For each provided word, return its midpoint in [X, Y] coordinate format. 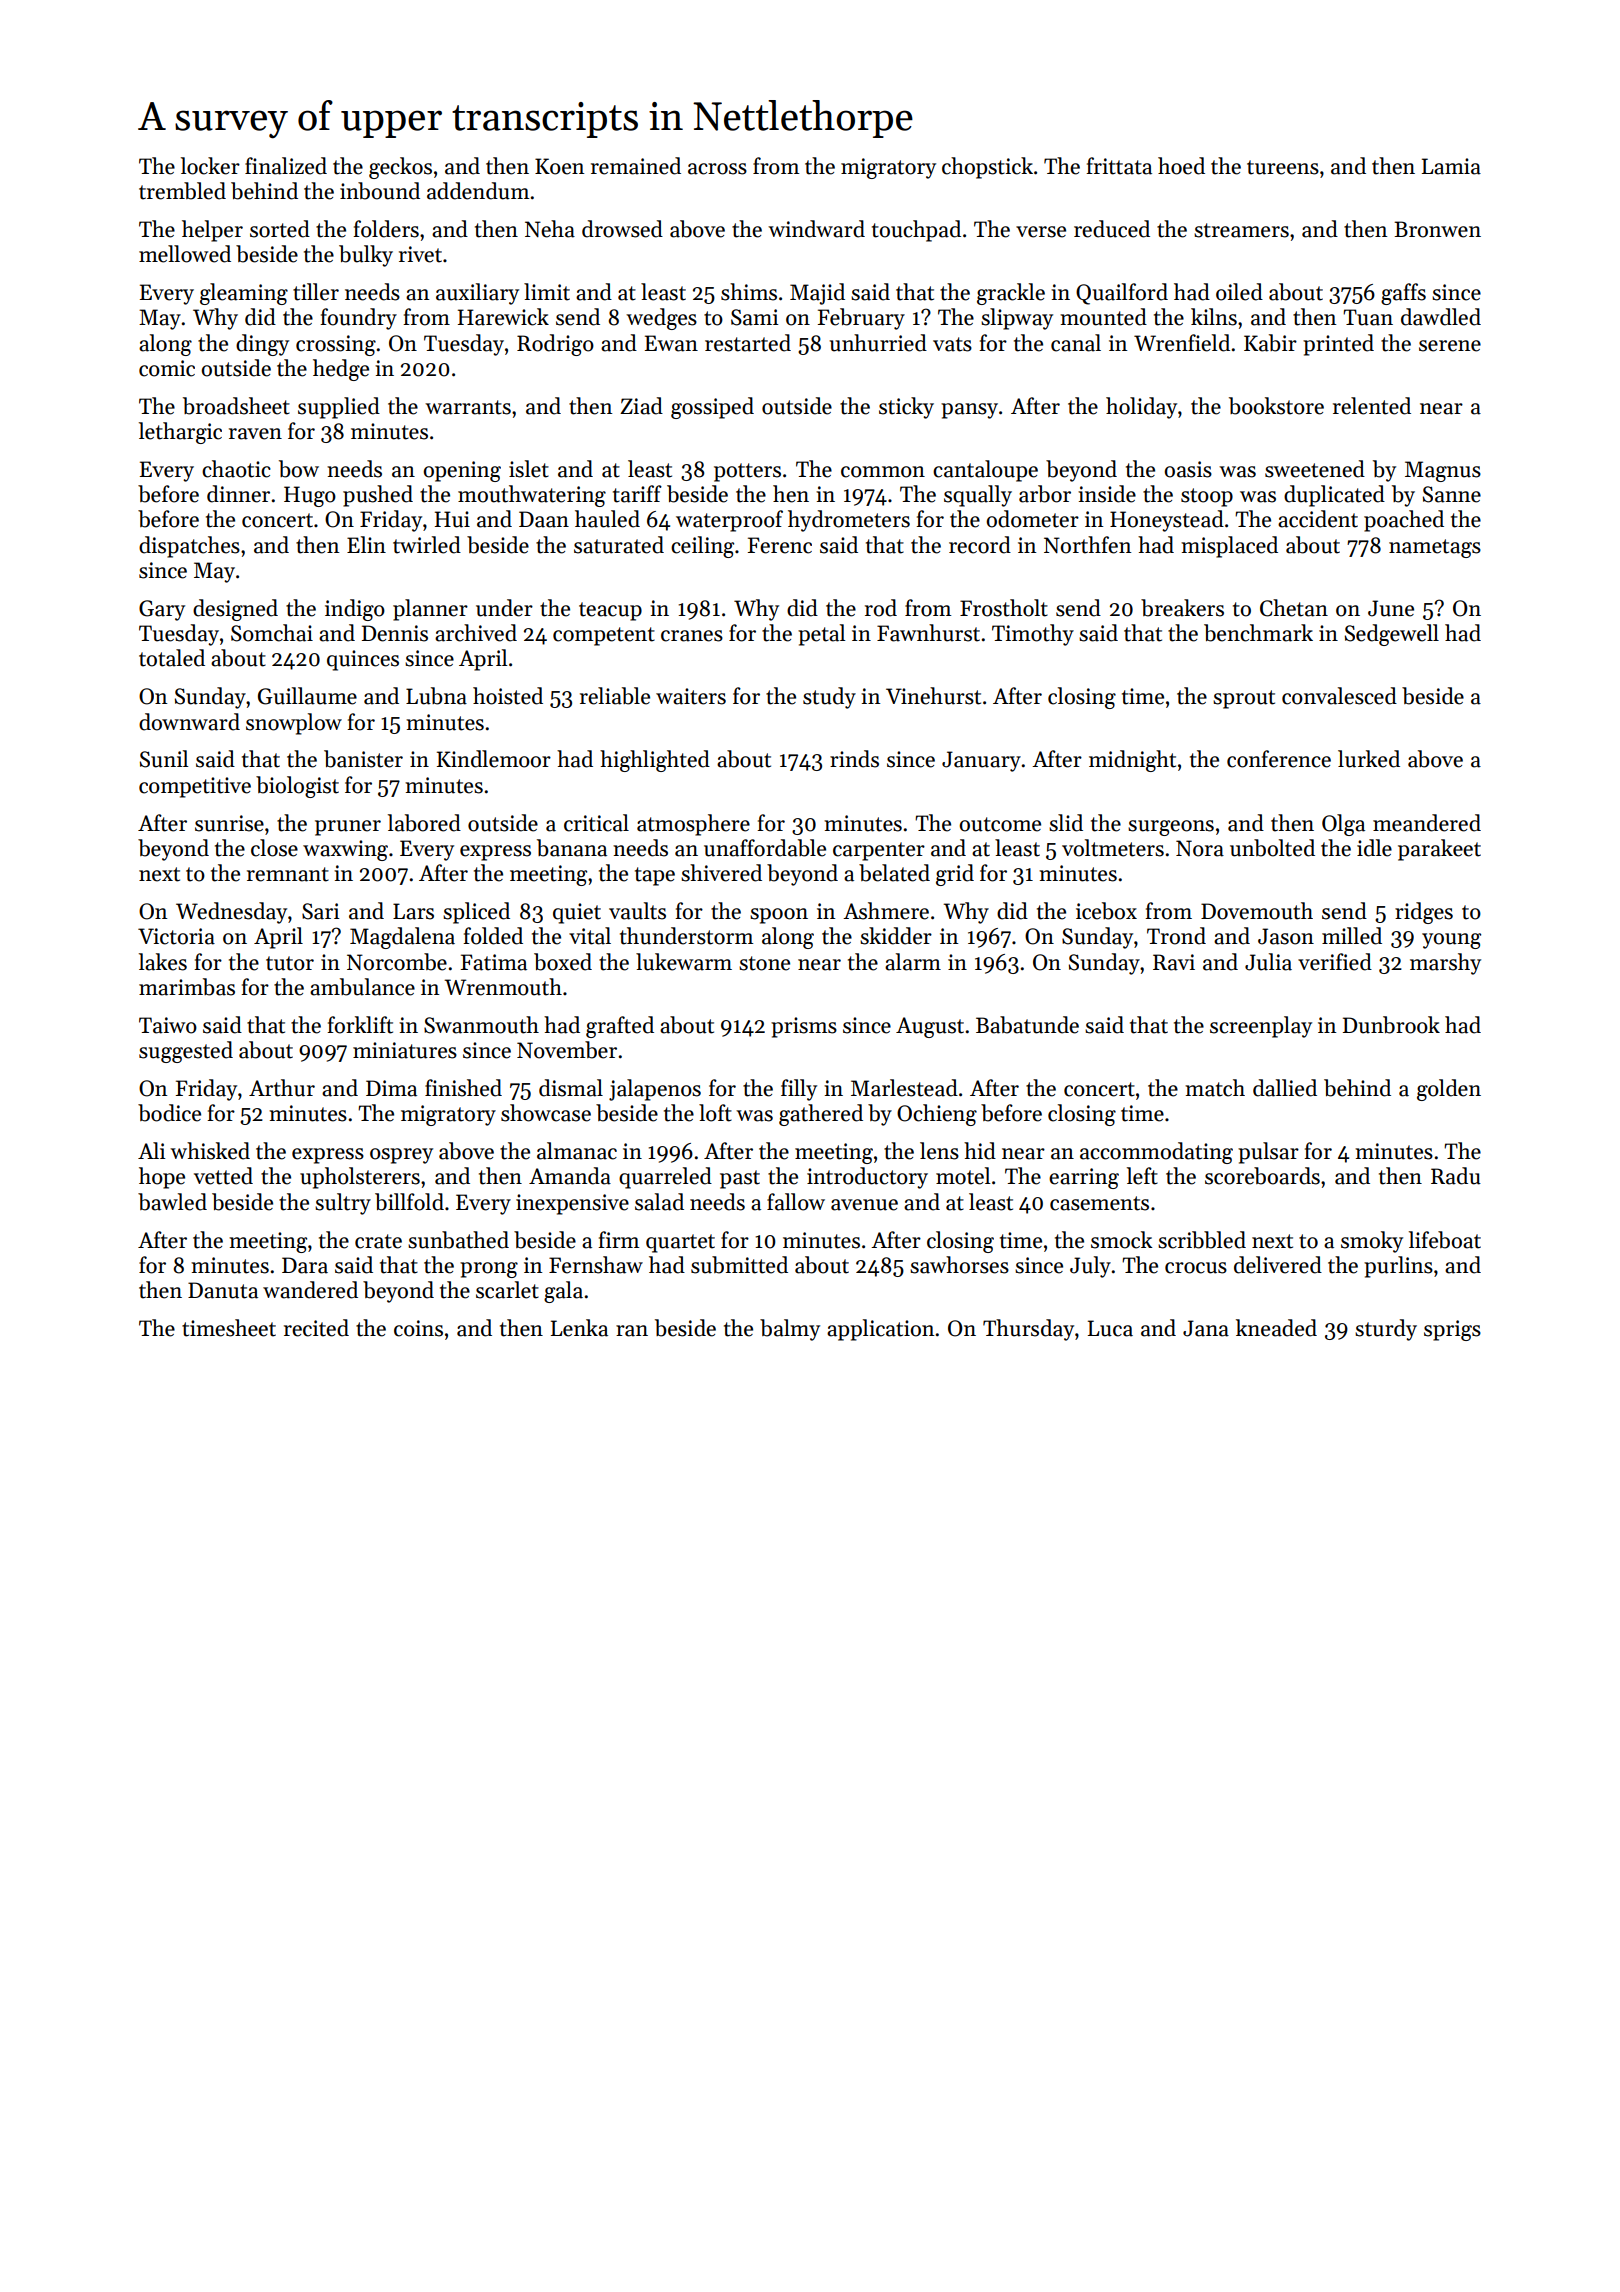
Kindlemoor [494, 759]
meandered [1427, 823]
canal [1076, 343]
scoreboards [1262, 1176]
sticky [906, 408]
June [1391, 608]
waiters [691, 696]
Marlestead [904, 1088]
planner [430, 610]
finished [463, 1088]
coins [418, 1328]
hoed [1181, 166]
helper [212, 231]
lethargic [180, 433]
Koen [559, 166]
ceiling [702, 547]
